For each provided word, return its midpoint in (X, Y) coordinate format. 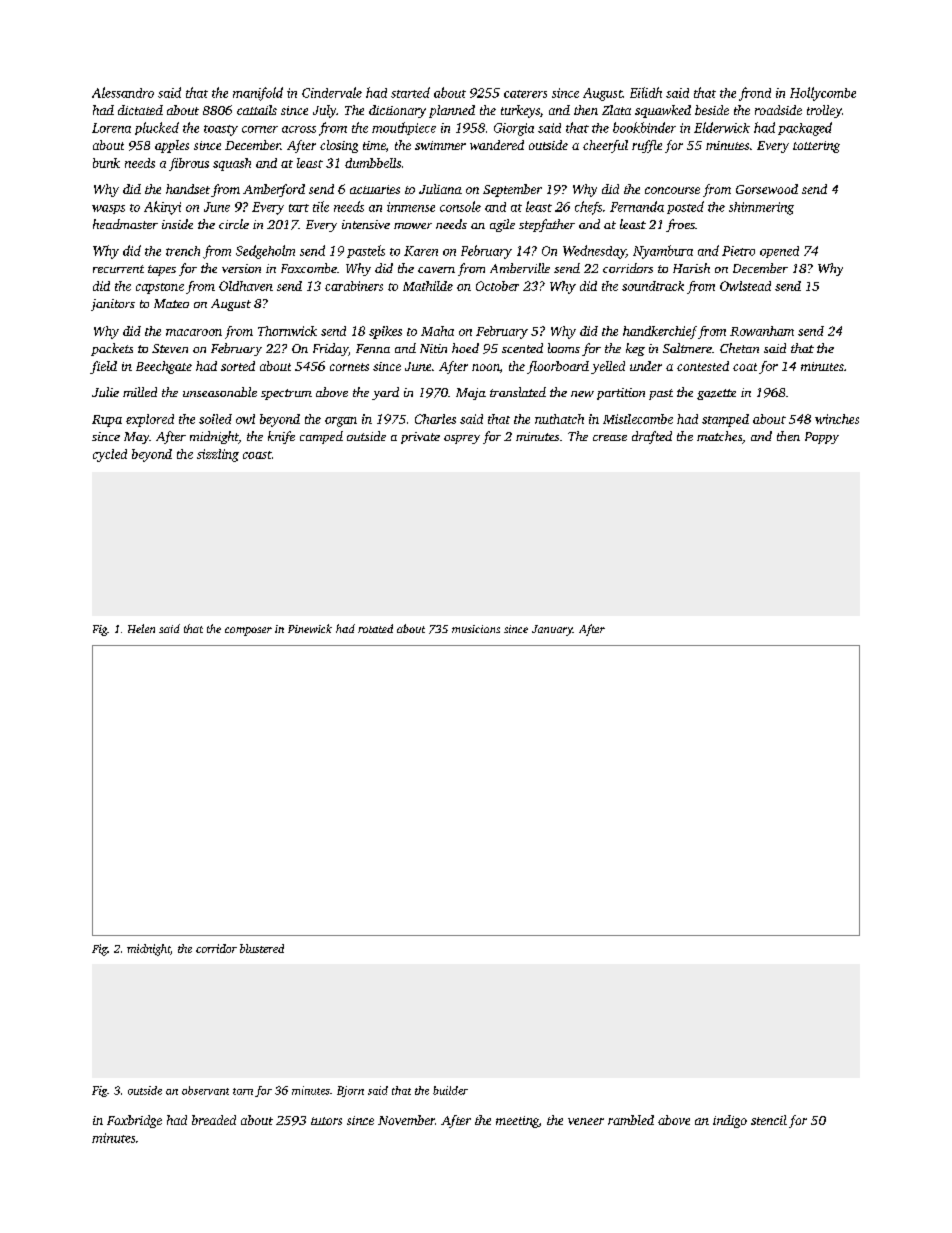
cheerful (605, 146)
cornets (349, 367)
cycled (110, 455)
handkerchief (660, 332)
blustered (262, 948)
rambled (631, 1120)
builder (450, 1090)
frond (755, 94)
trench (183, 251)
